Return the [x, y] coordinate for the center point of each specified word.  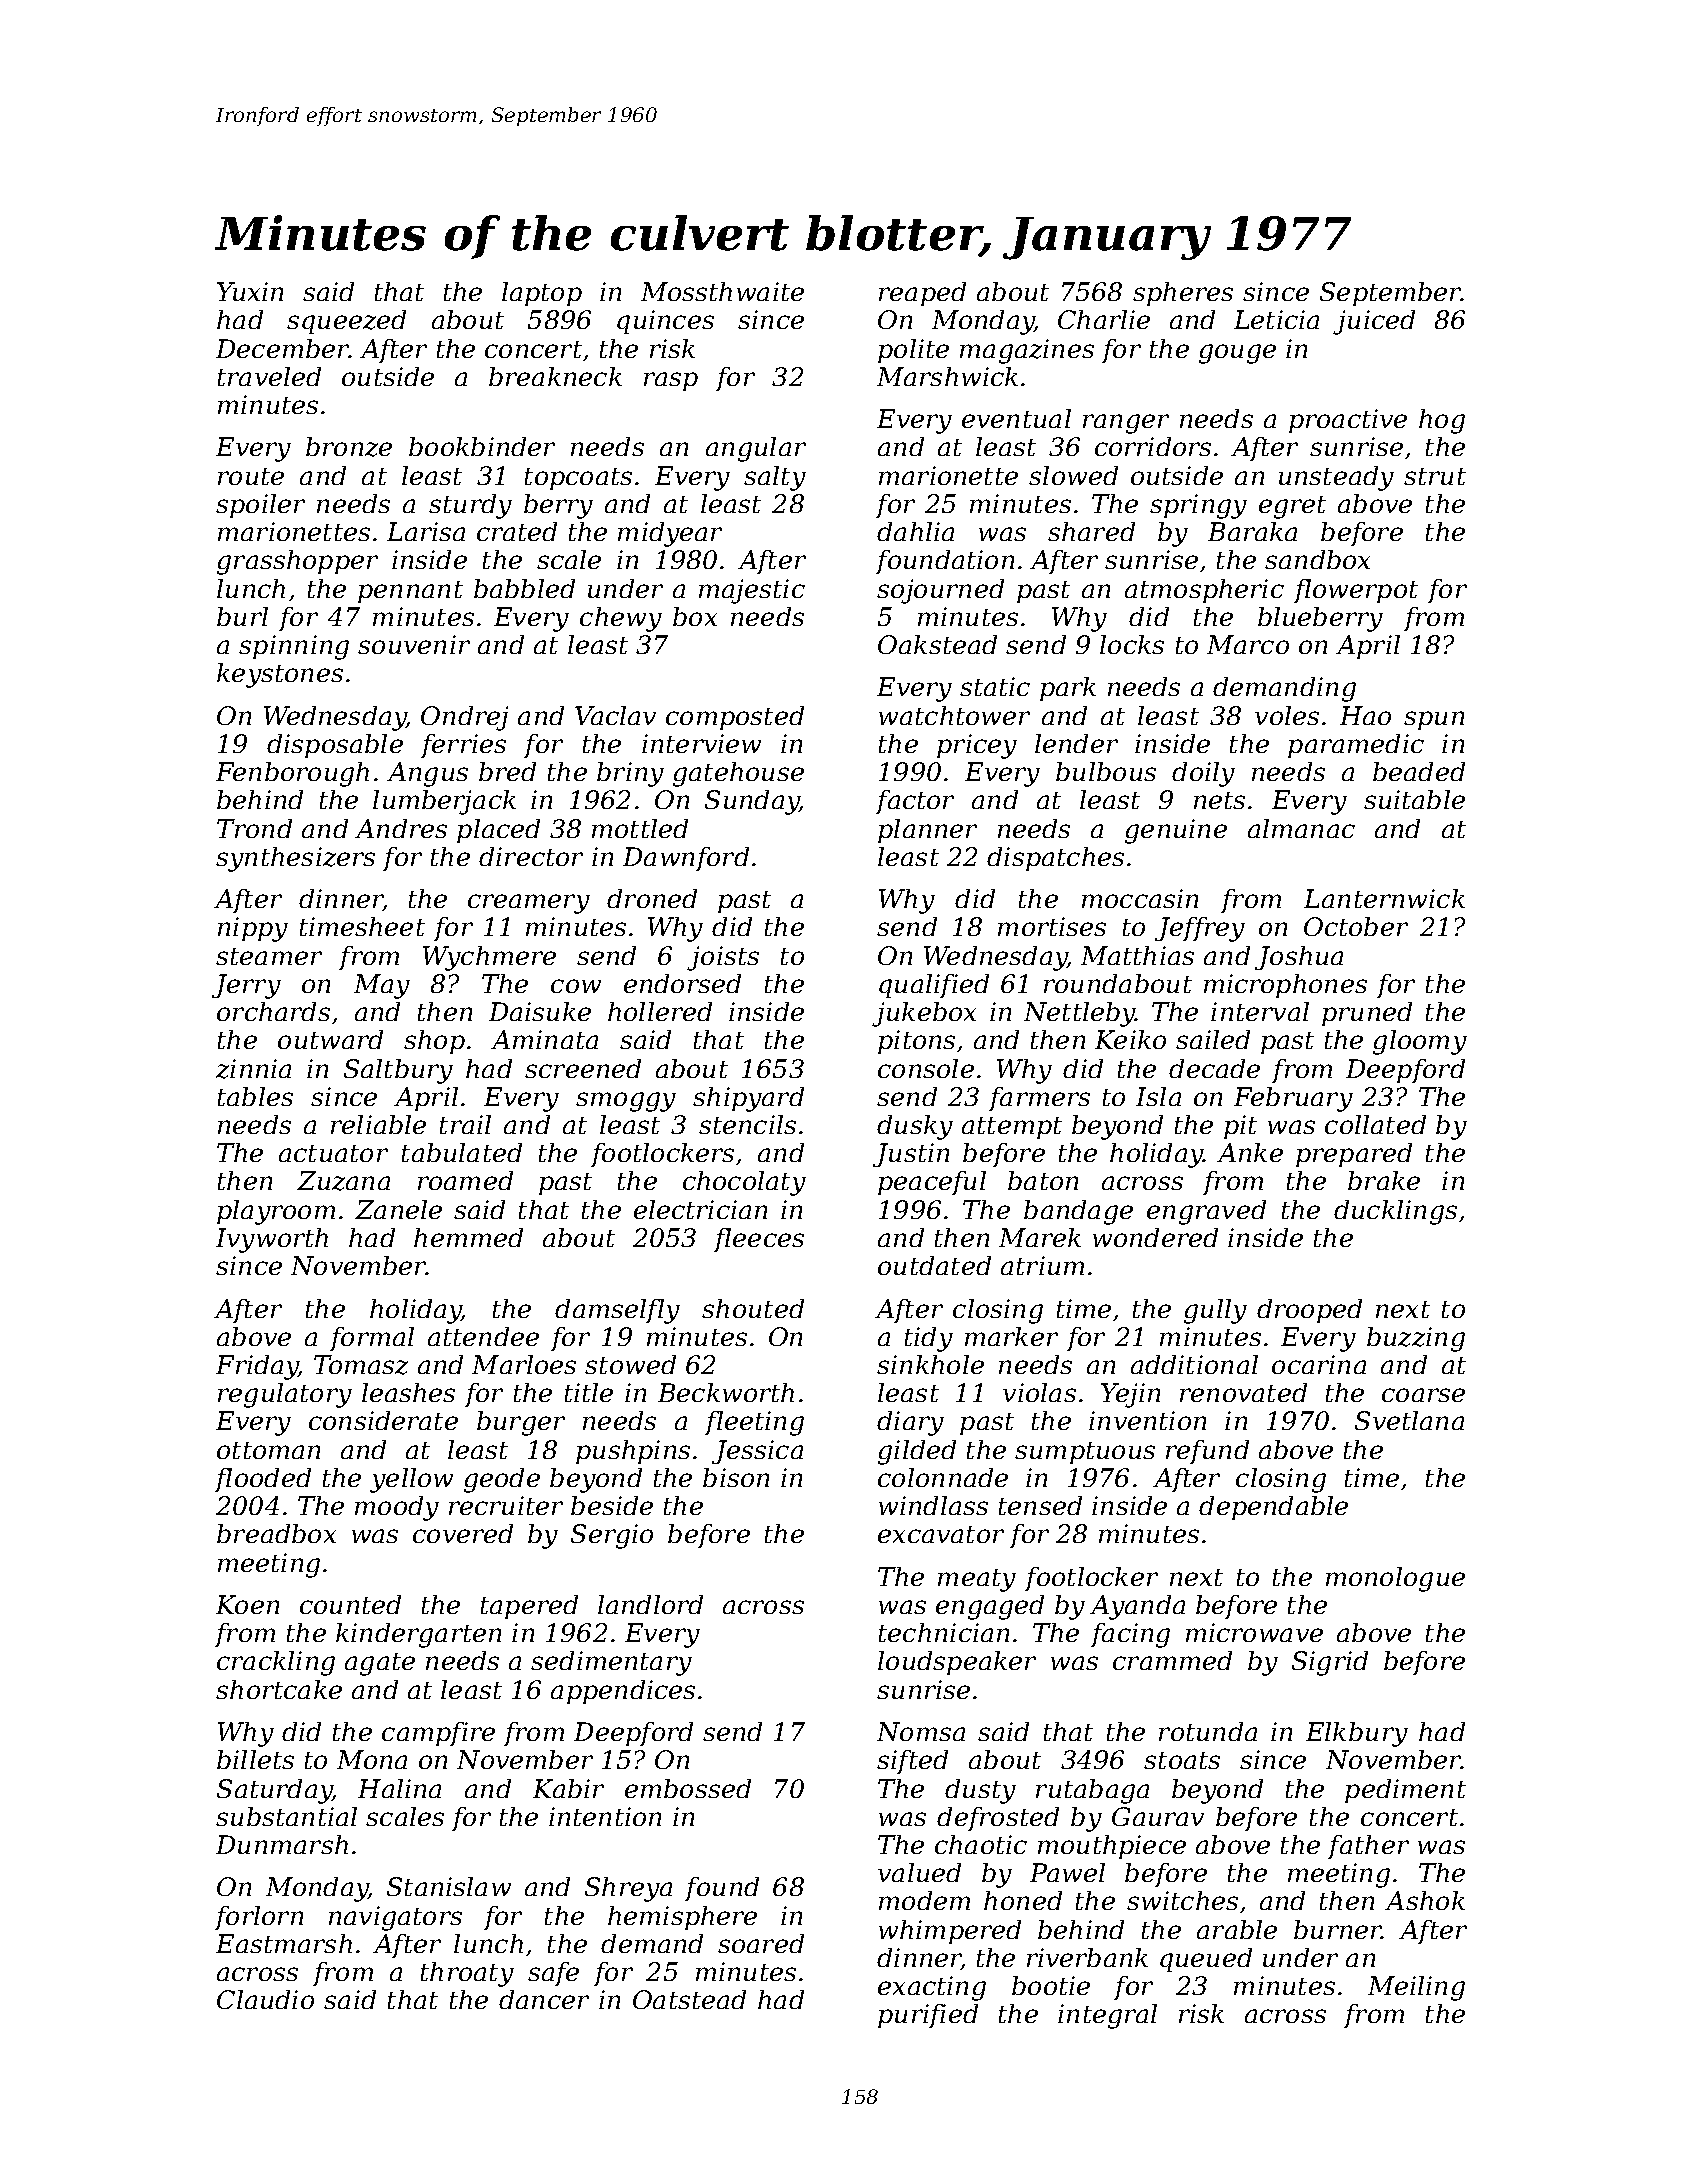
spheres [1183, 294]
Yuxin [250, 291]
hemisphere [682, 1918]
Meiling [1416, 1988]
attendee [483, 1336]
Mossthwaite [722, 291]
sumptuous [1085, 1453]
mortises [1052, 926]
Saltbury [398, 1071]
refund [1207, 1452]
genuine [1176, 831]
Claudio [265, 1999]
